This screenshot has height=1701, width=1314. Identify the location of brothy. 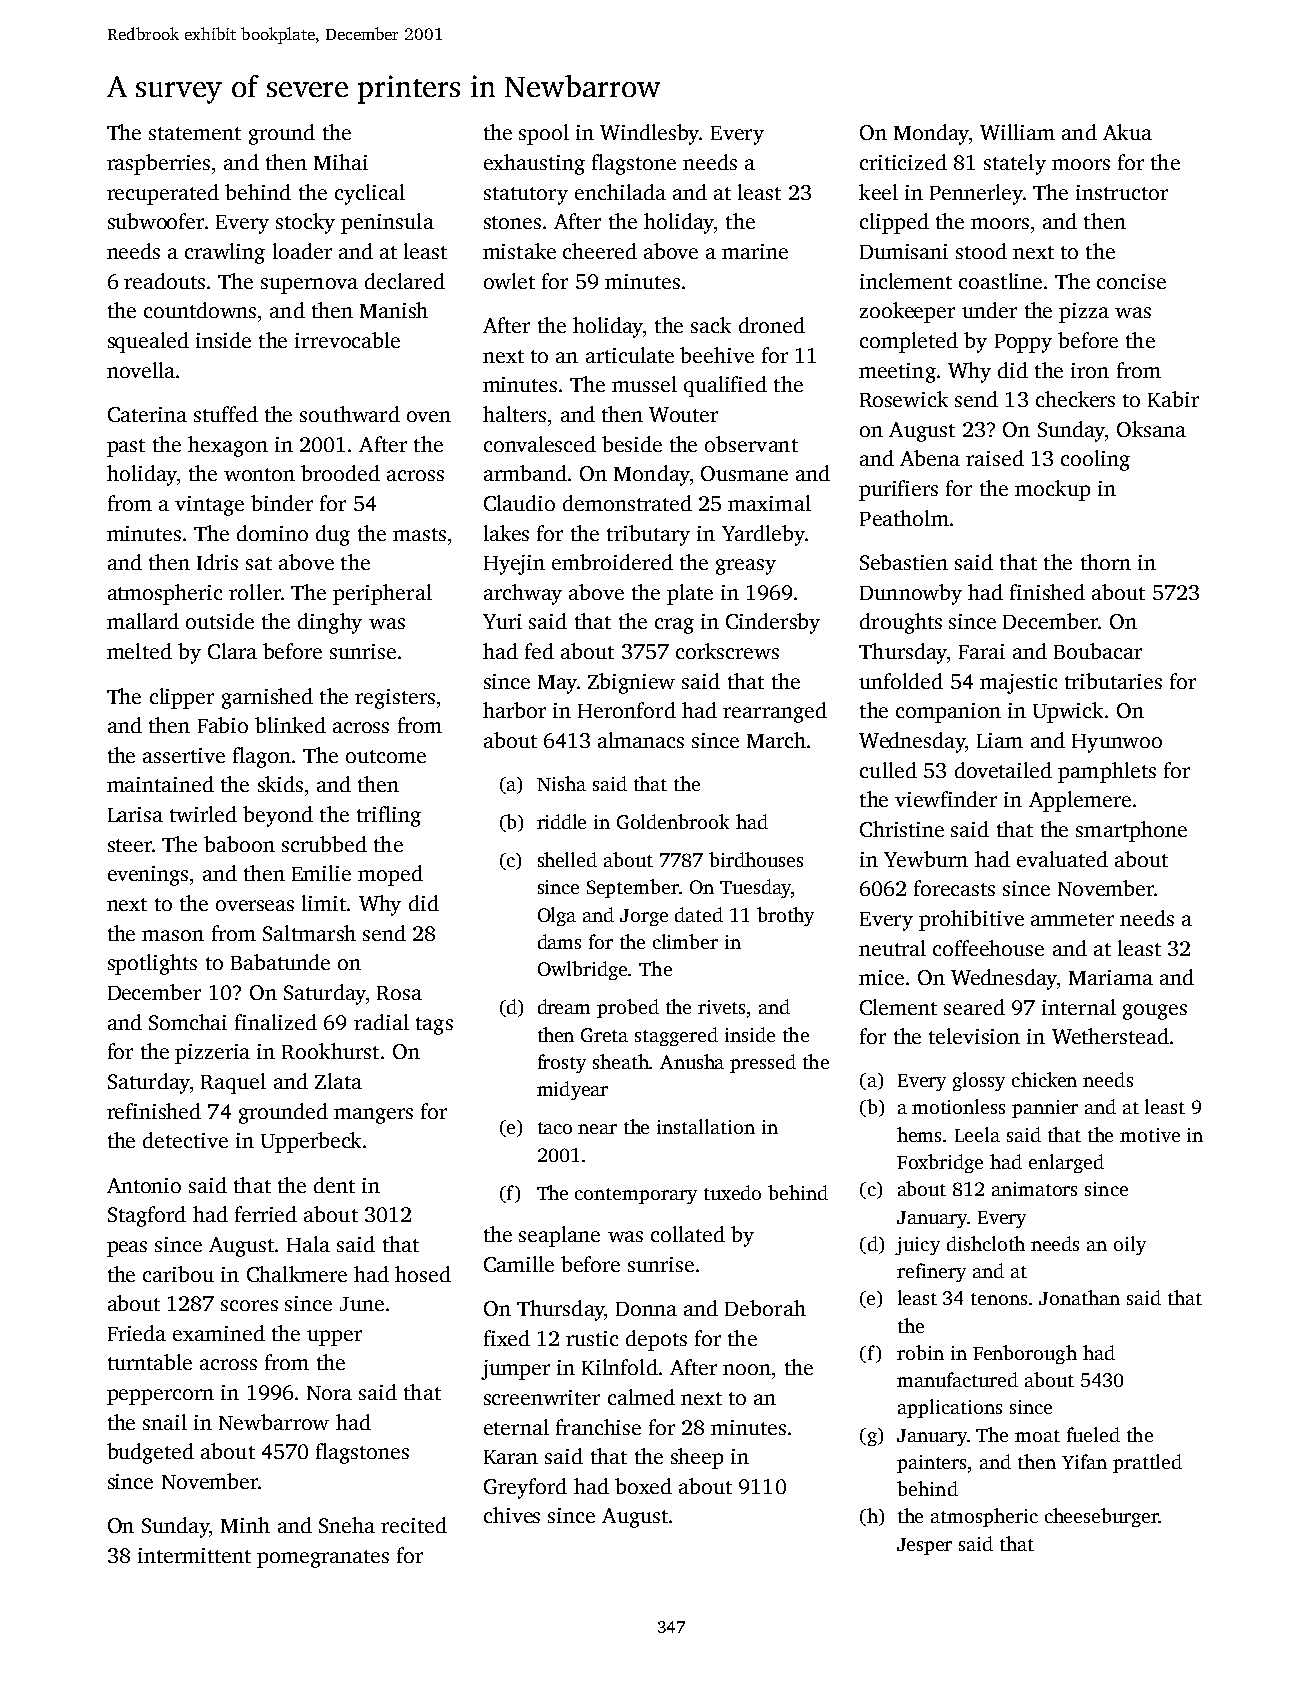
(785, 916).
